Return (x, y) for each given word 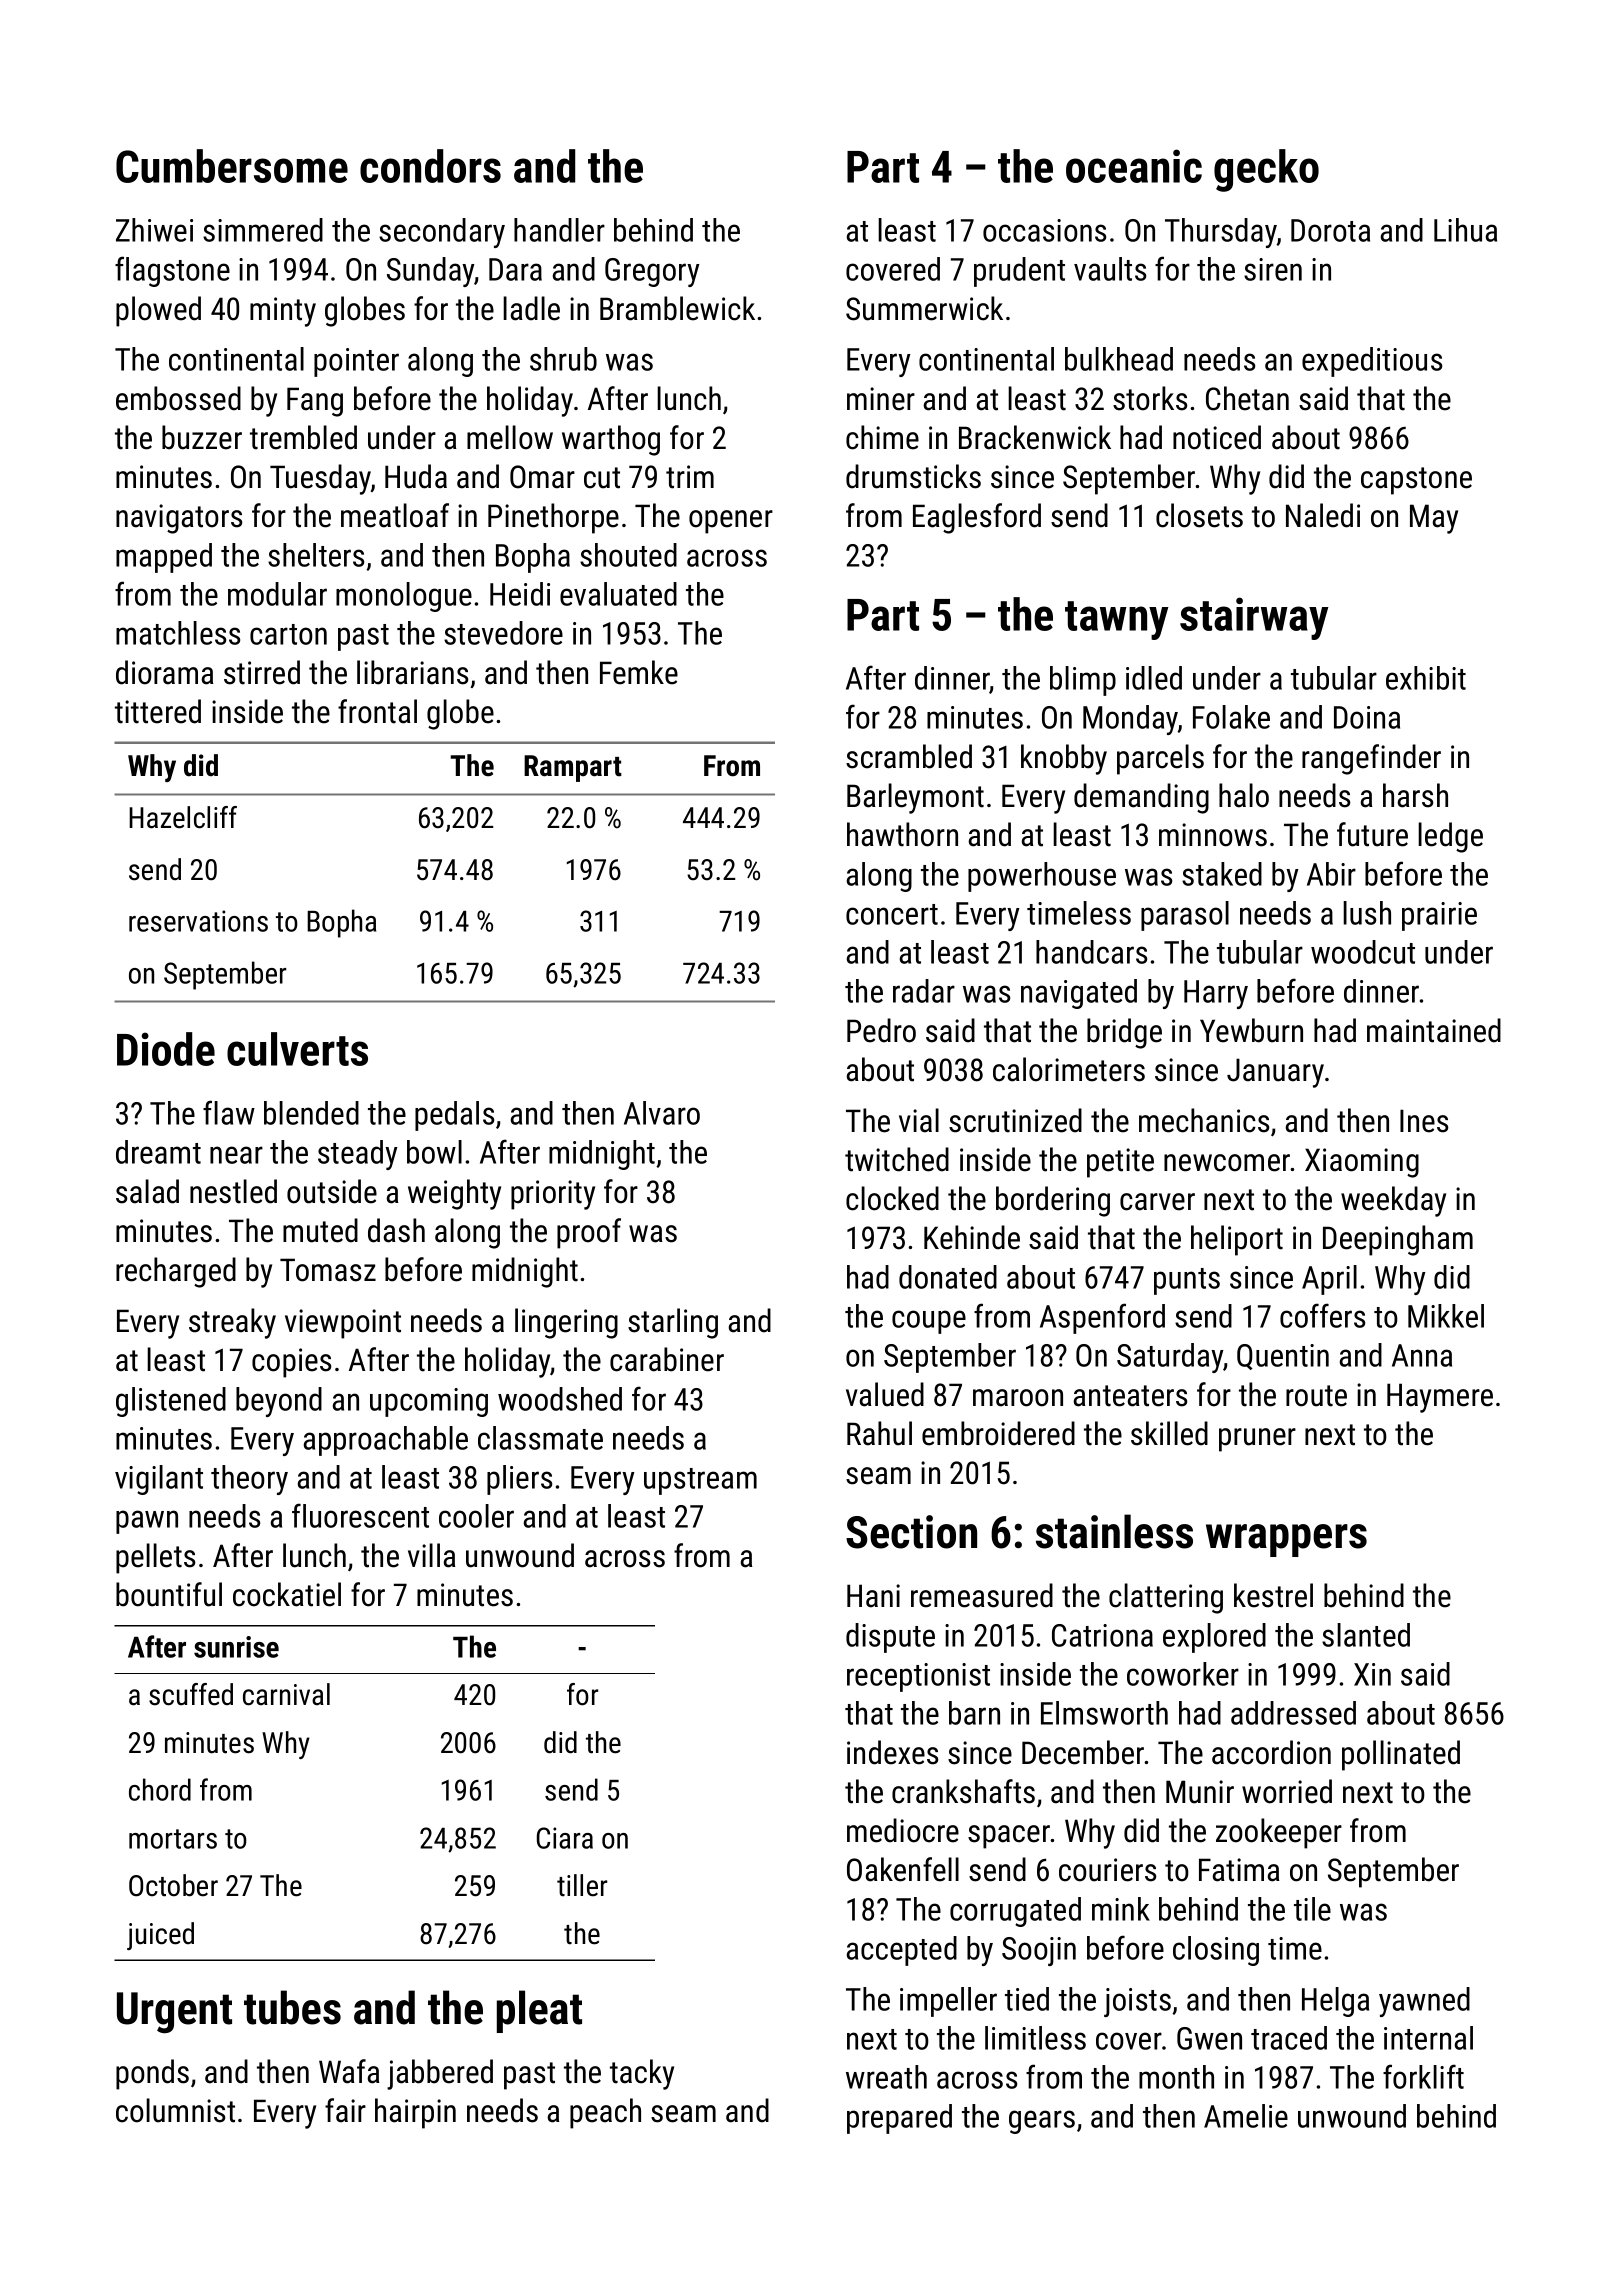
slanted (1366, 1635)
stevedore (503, 633)
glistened (171, 1402)
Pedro (881, 1030)
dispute (890, 1638)
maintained (1434, 1030)
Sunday (431, 272)
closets (1199, 515)
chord (160, 1789)
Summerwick (924, 308)
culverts (297, 1049)
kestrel (1273, 1595)
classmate (540, 1438)
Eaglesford (977, 518)
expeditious (1372, 362)
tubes (292, 2007)
